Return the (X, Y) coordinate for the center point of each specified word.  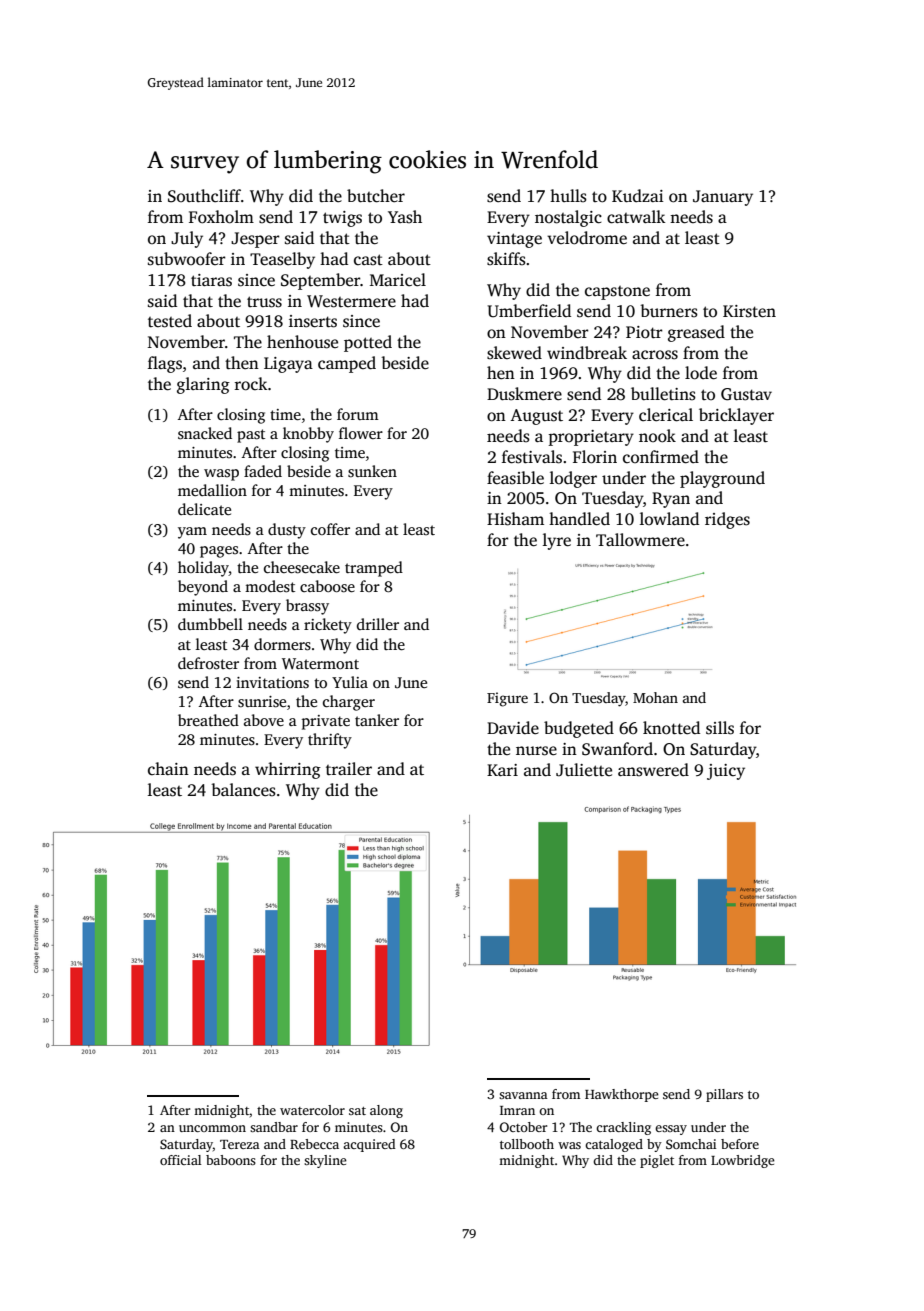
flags (165, 364)
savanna (523, 1095)
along (386, 1111)
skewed (514, 353)
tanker (377, 720)
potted (368, 343)
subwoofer (187, 259)
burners (669, 311)
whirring (288, 770)
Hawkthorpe (622, 1095)
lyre (557, 541)
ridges (727, 520)
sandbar (274, 1127)
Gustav (746, 394)
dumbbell (210, 624)
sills (720, 728)
